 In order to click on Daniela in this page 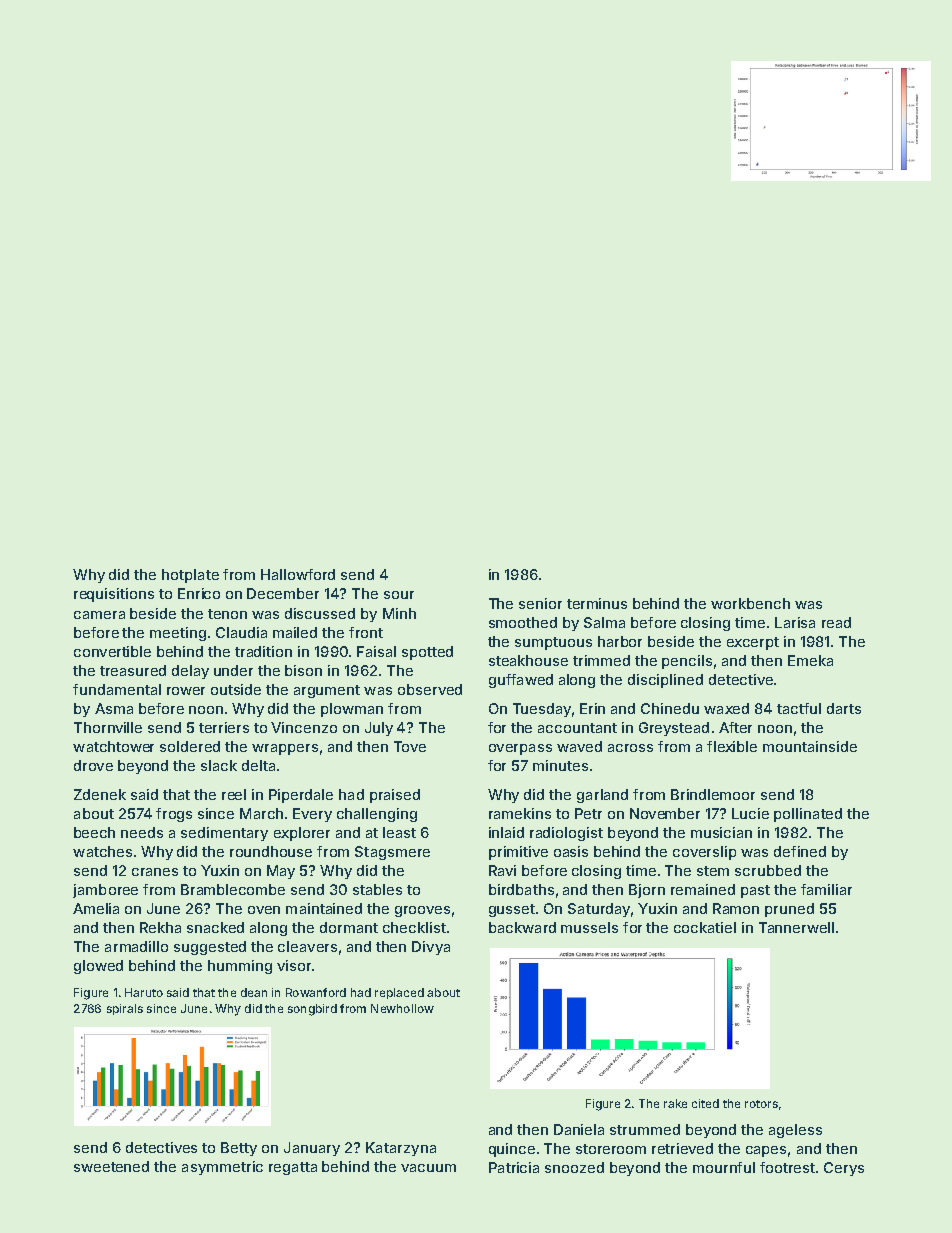, I will do `click(579, 1129)`.
